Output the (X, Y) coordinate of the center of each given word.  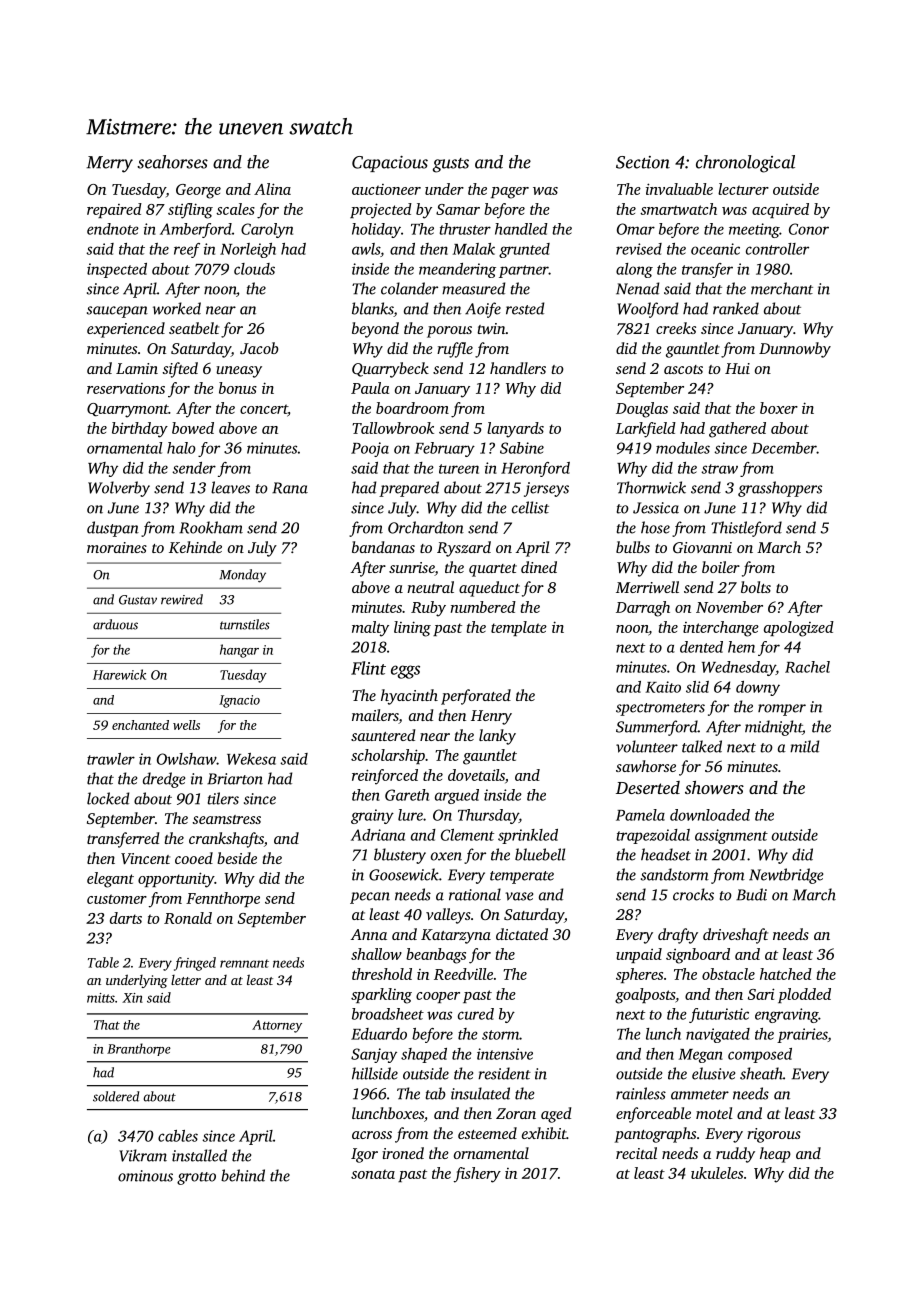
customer (117, 899)
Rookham (211, 527)
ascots (683, 369)
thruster (465, 229)
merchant (782, 288)
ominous (145, 1176)
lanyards (515, 430)
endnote (113, 229)
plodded (804, 995)
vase (519, 896)
